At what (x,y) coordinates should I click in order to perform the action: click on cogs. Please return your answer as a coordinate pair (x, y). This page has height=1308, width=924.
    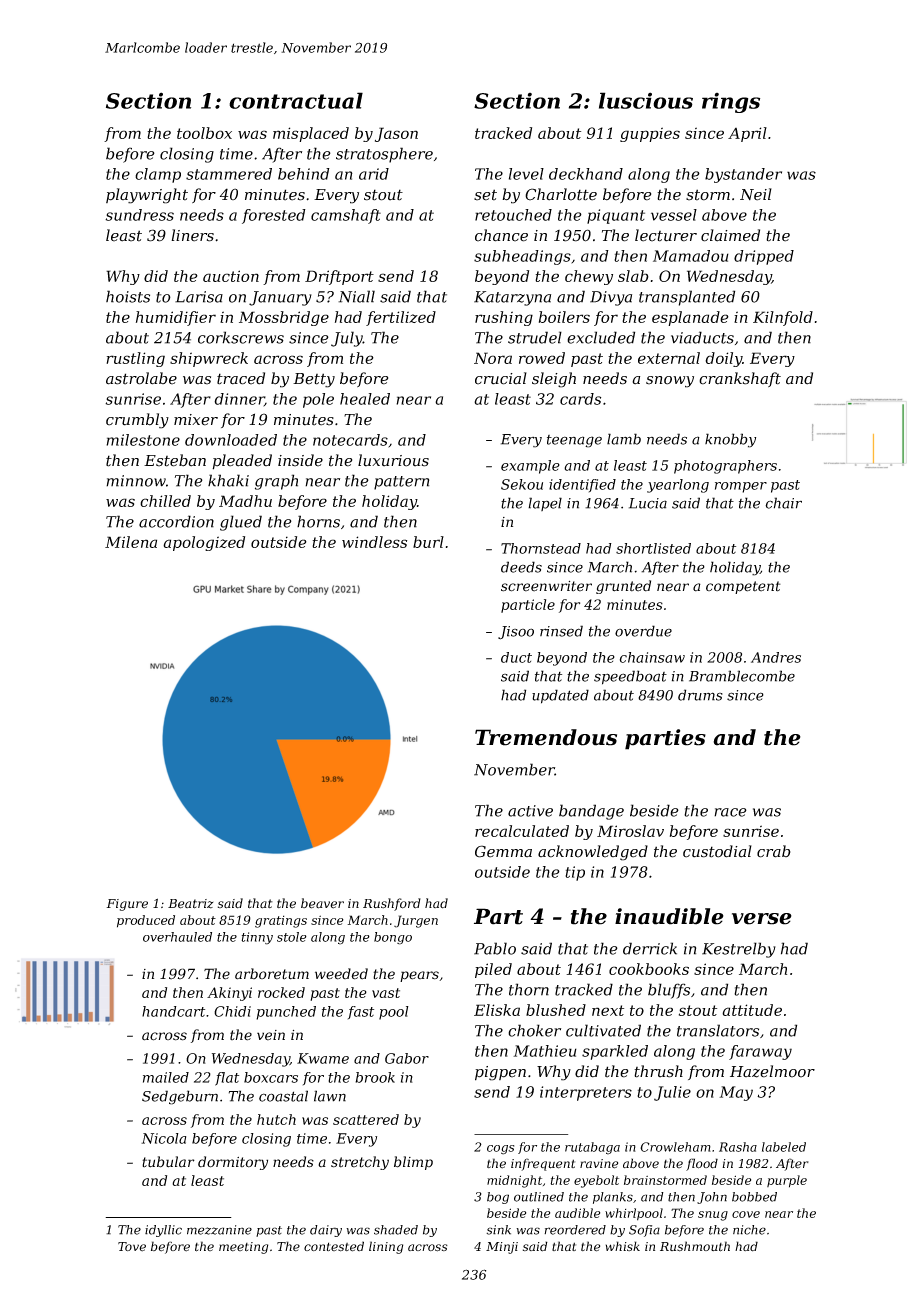
    Looking at the image, I should click on (500, 1150).
